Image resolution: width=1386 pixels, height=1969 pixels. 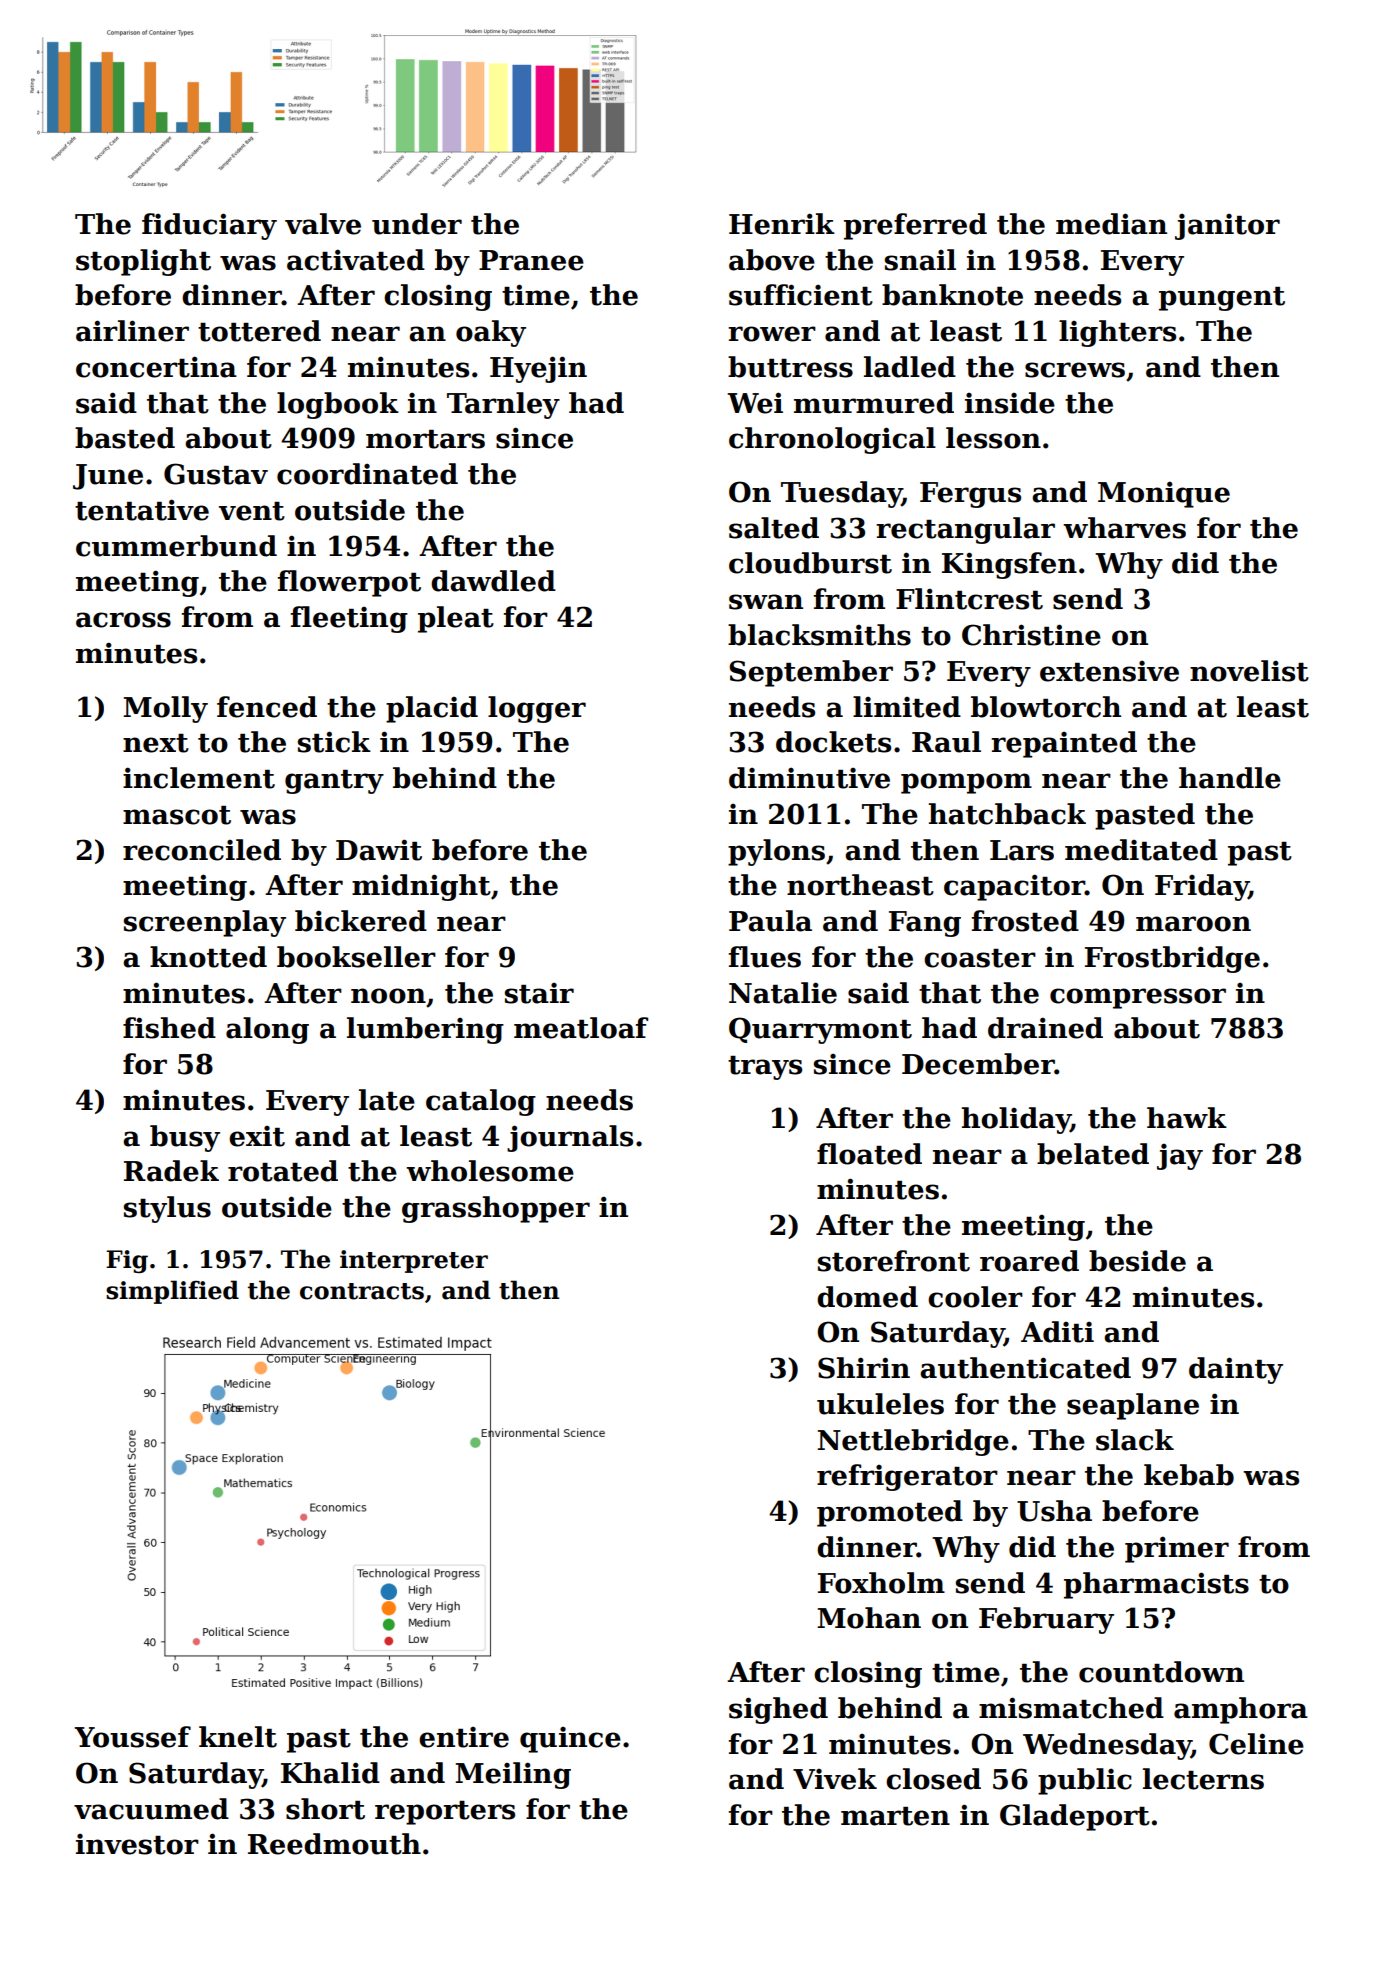 I want to click on catalog, so click(x=481, y=1102).
